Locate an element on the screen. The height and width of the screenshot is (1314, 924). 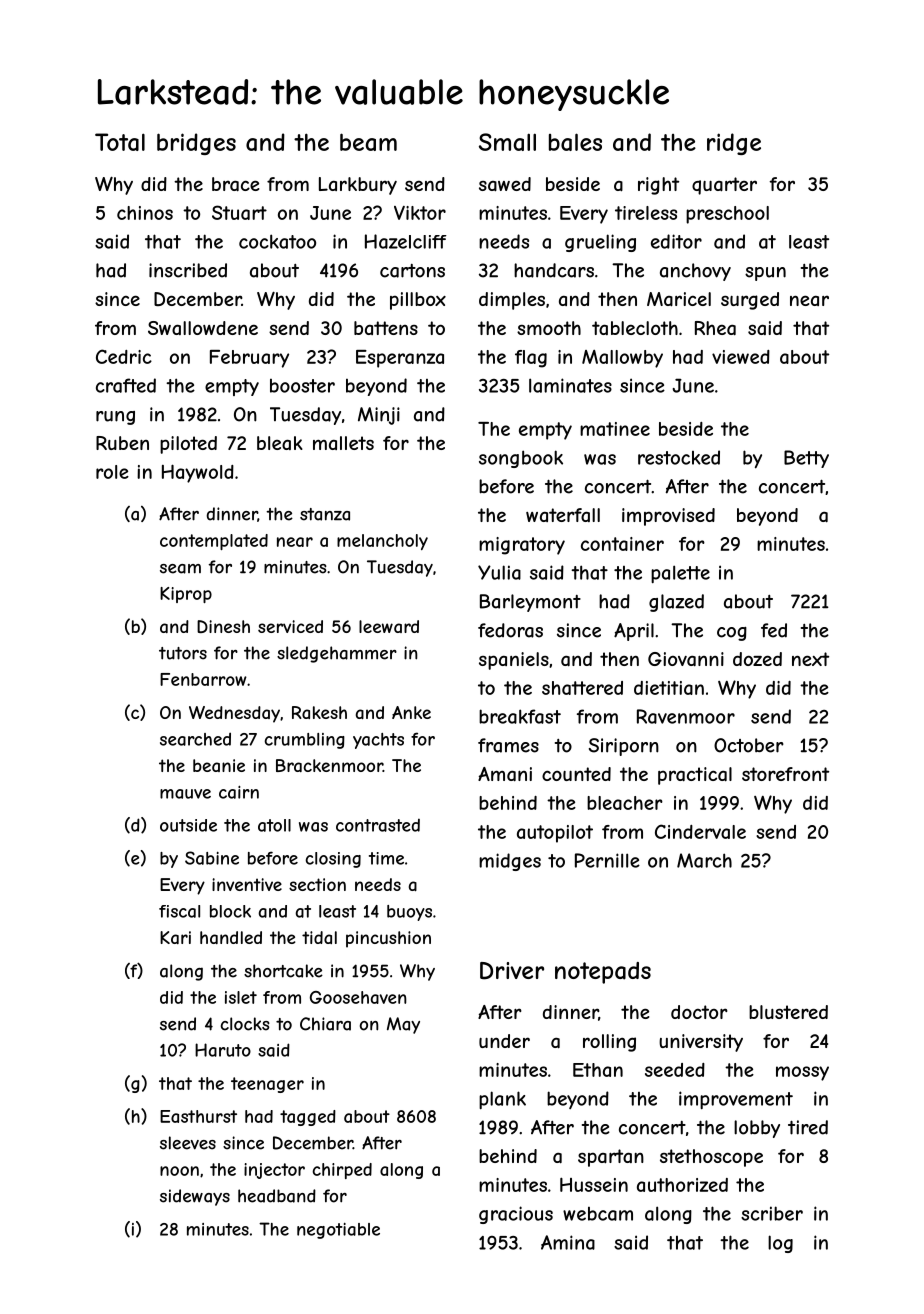
bales is located at coordinates (575, 142).
